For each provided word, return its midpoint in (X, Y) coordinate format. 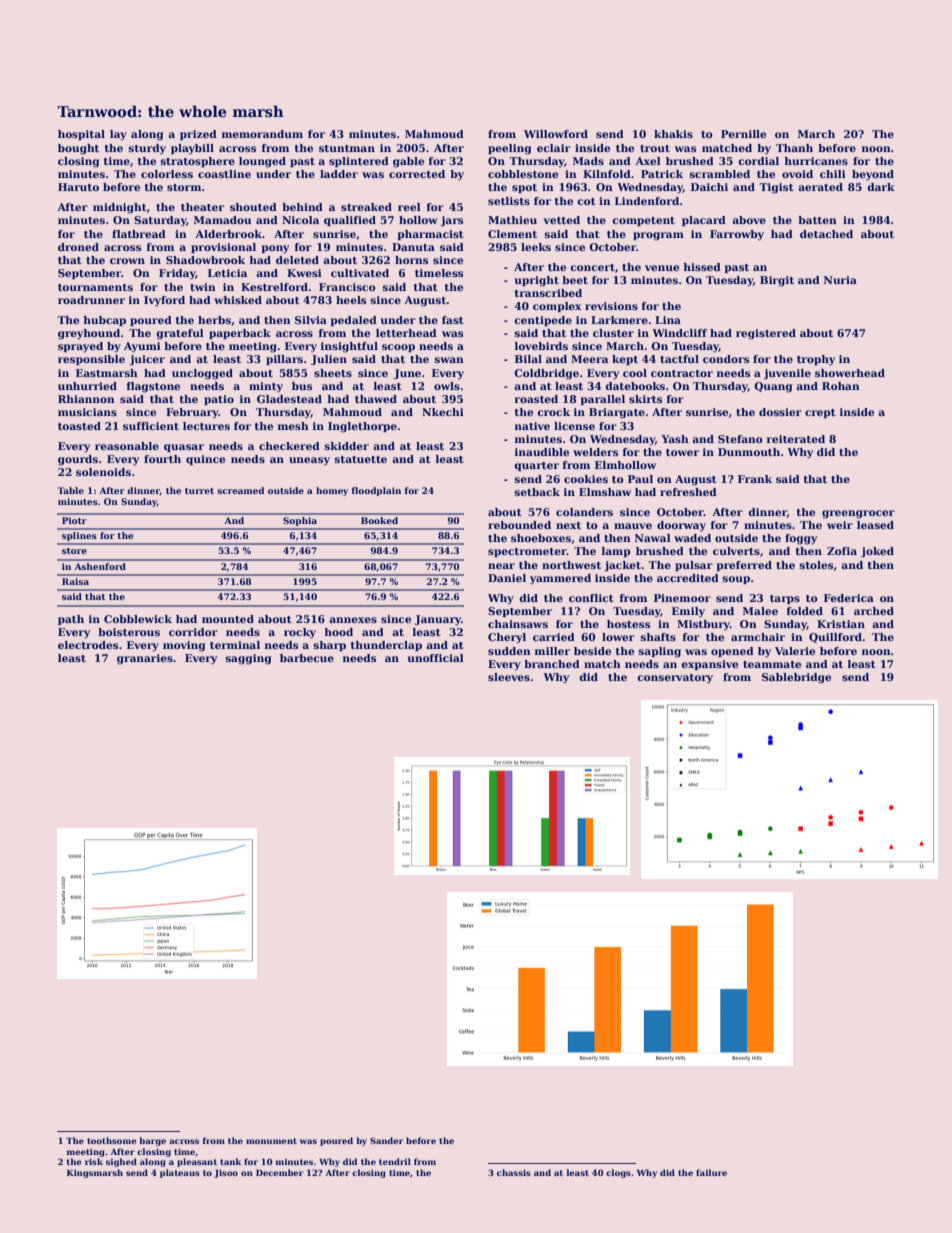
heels (351, 300)
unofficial (436, 658)
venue (662, 268)
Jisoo (226, 1174)
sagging (248, 659)
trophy (816, 360)
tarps (785, 599)
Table (70, 490)
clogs (618, 1173)
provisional (223, 248)
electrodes (88, 645)
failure (711, 1172)
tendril (395, 1161)
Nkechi (443, 412)
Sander (386, 1140)
